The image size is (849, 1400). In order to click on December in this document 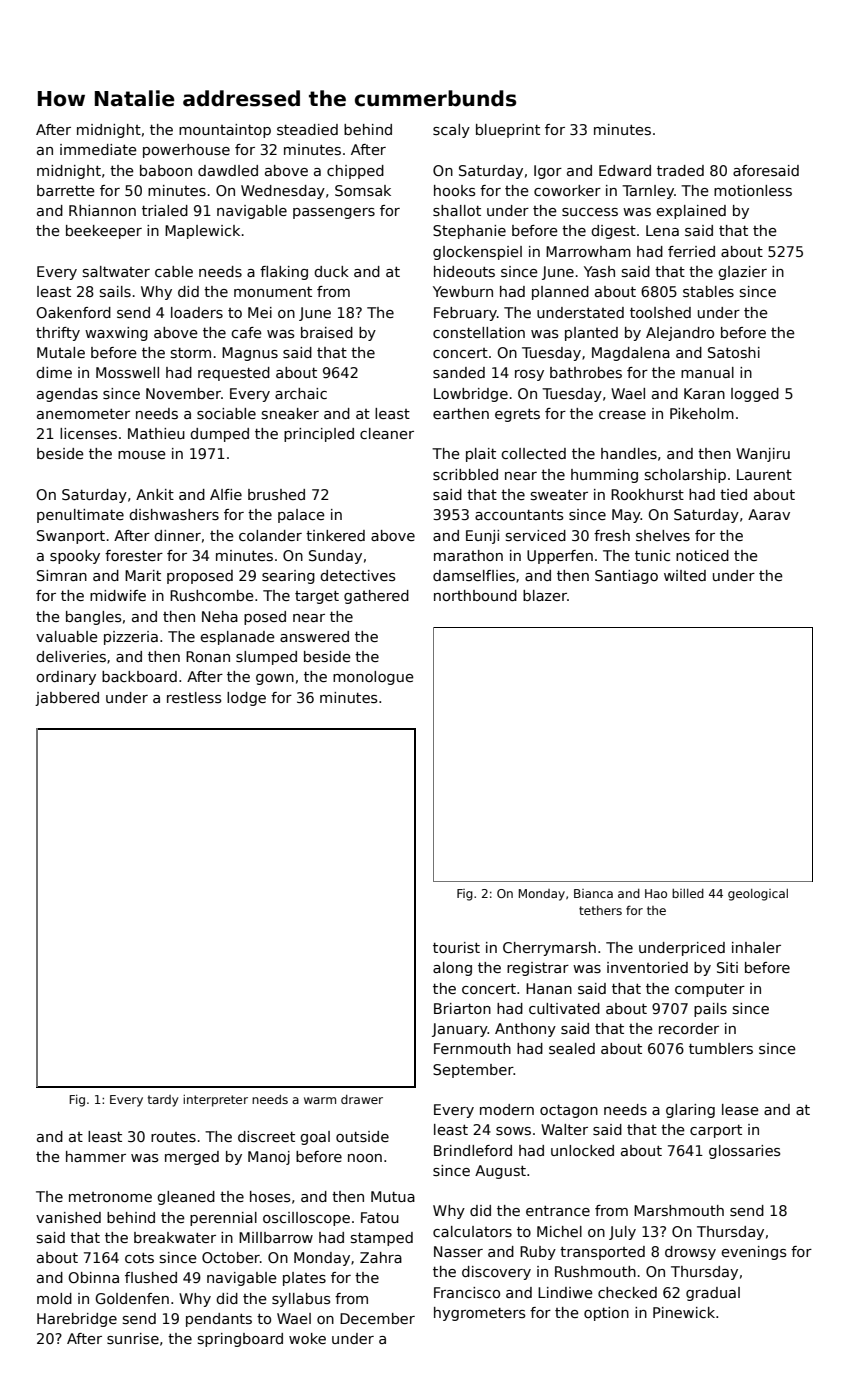, I will do `click(377, 1318)`.
